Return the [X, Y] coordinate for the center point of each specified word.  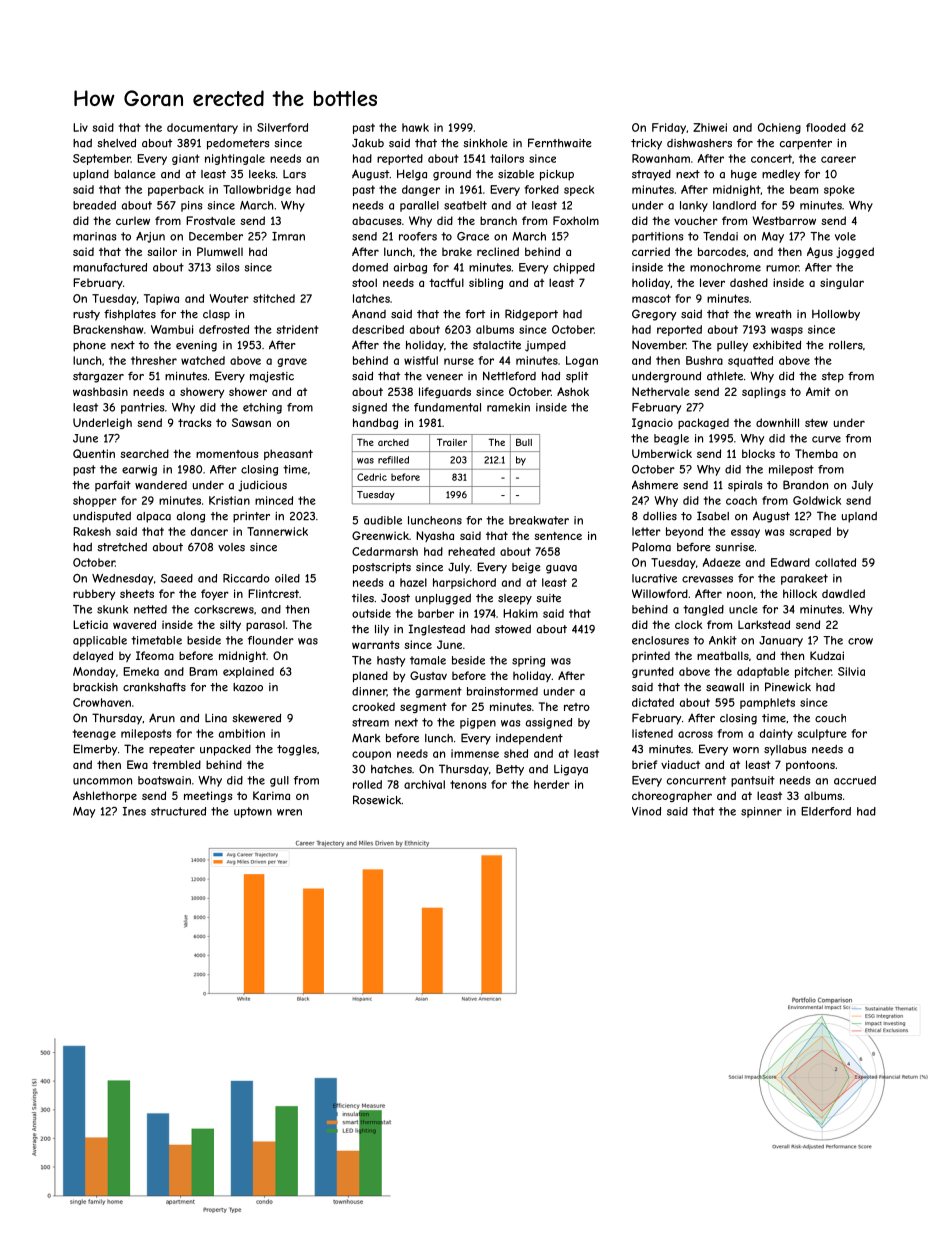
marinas [94, 236]
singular [842, 283]
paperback [176, 190]
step [833, 377]
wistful [421, 360]
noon [740, 594]
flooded [826, 127]
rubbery [94, 594]
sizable [516, 174]
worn [746, 750]
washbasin [100, 391]
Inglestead [437, 630]
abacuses [376, 221]
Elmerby [95, 750]
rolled [367, 784]
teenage [94, 734]
